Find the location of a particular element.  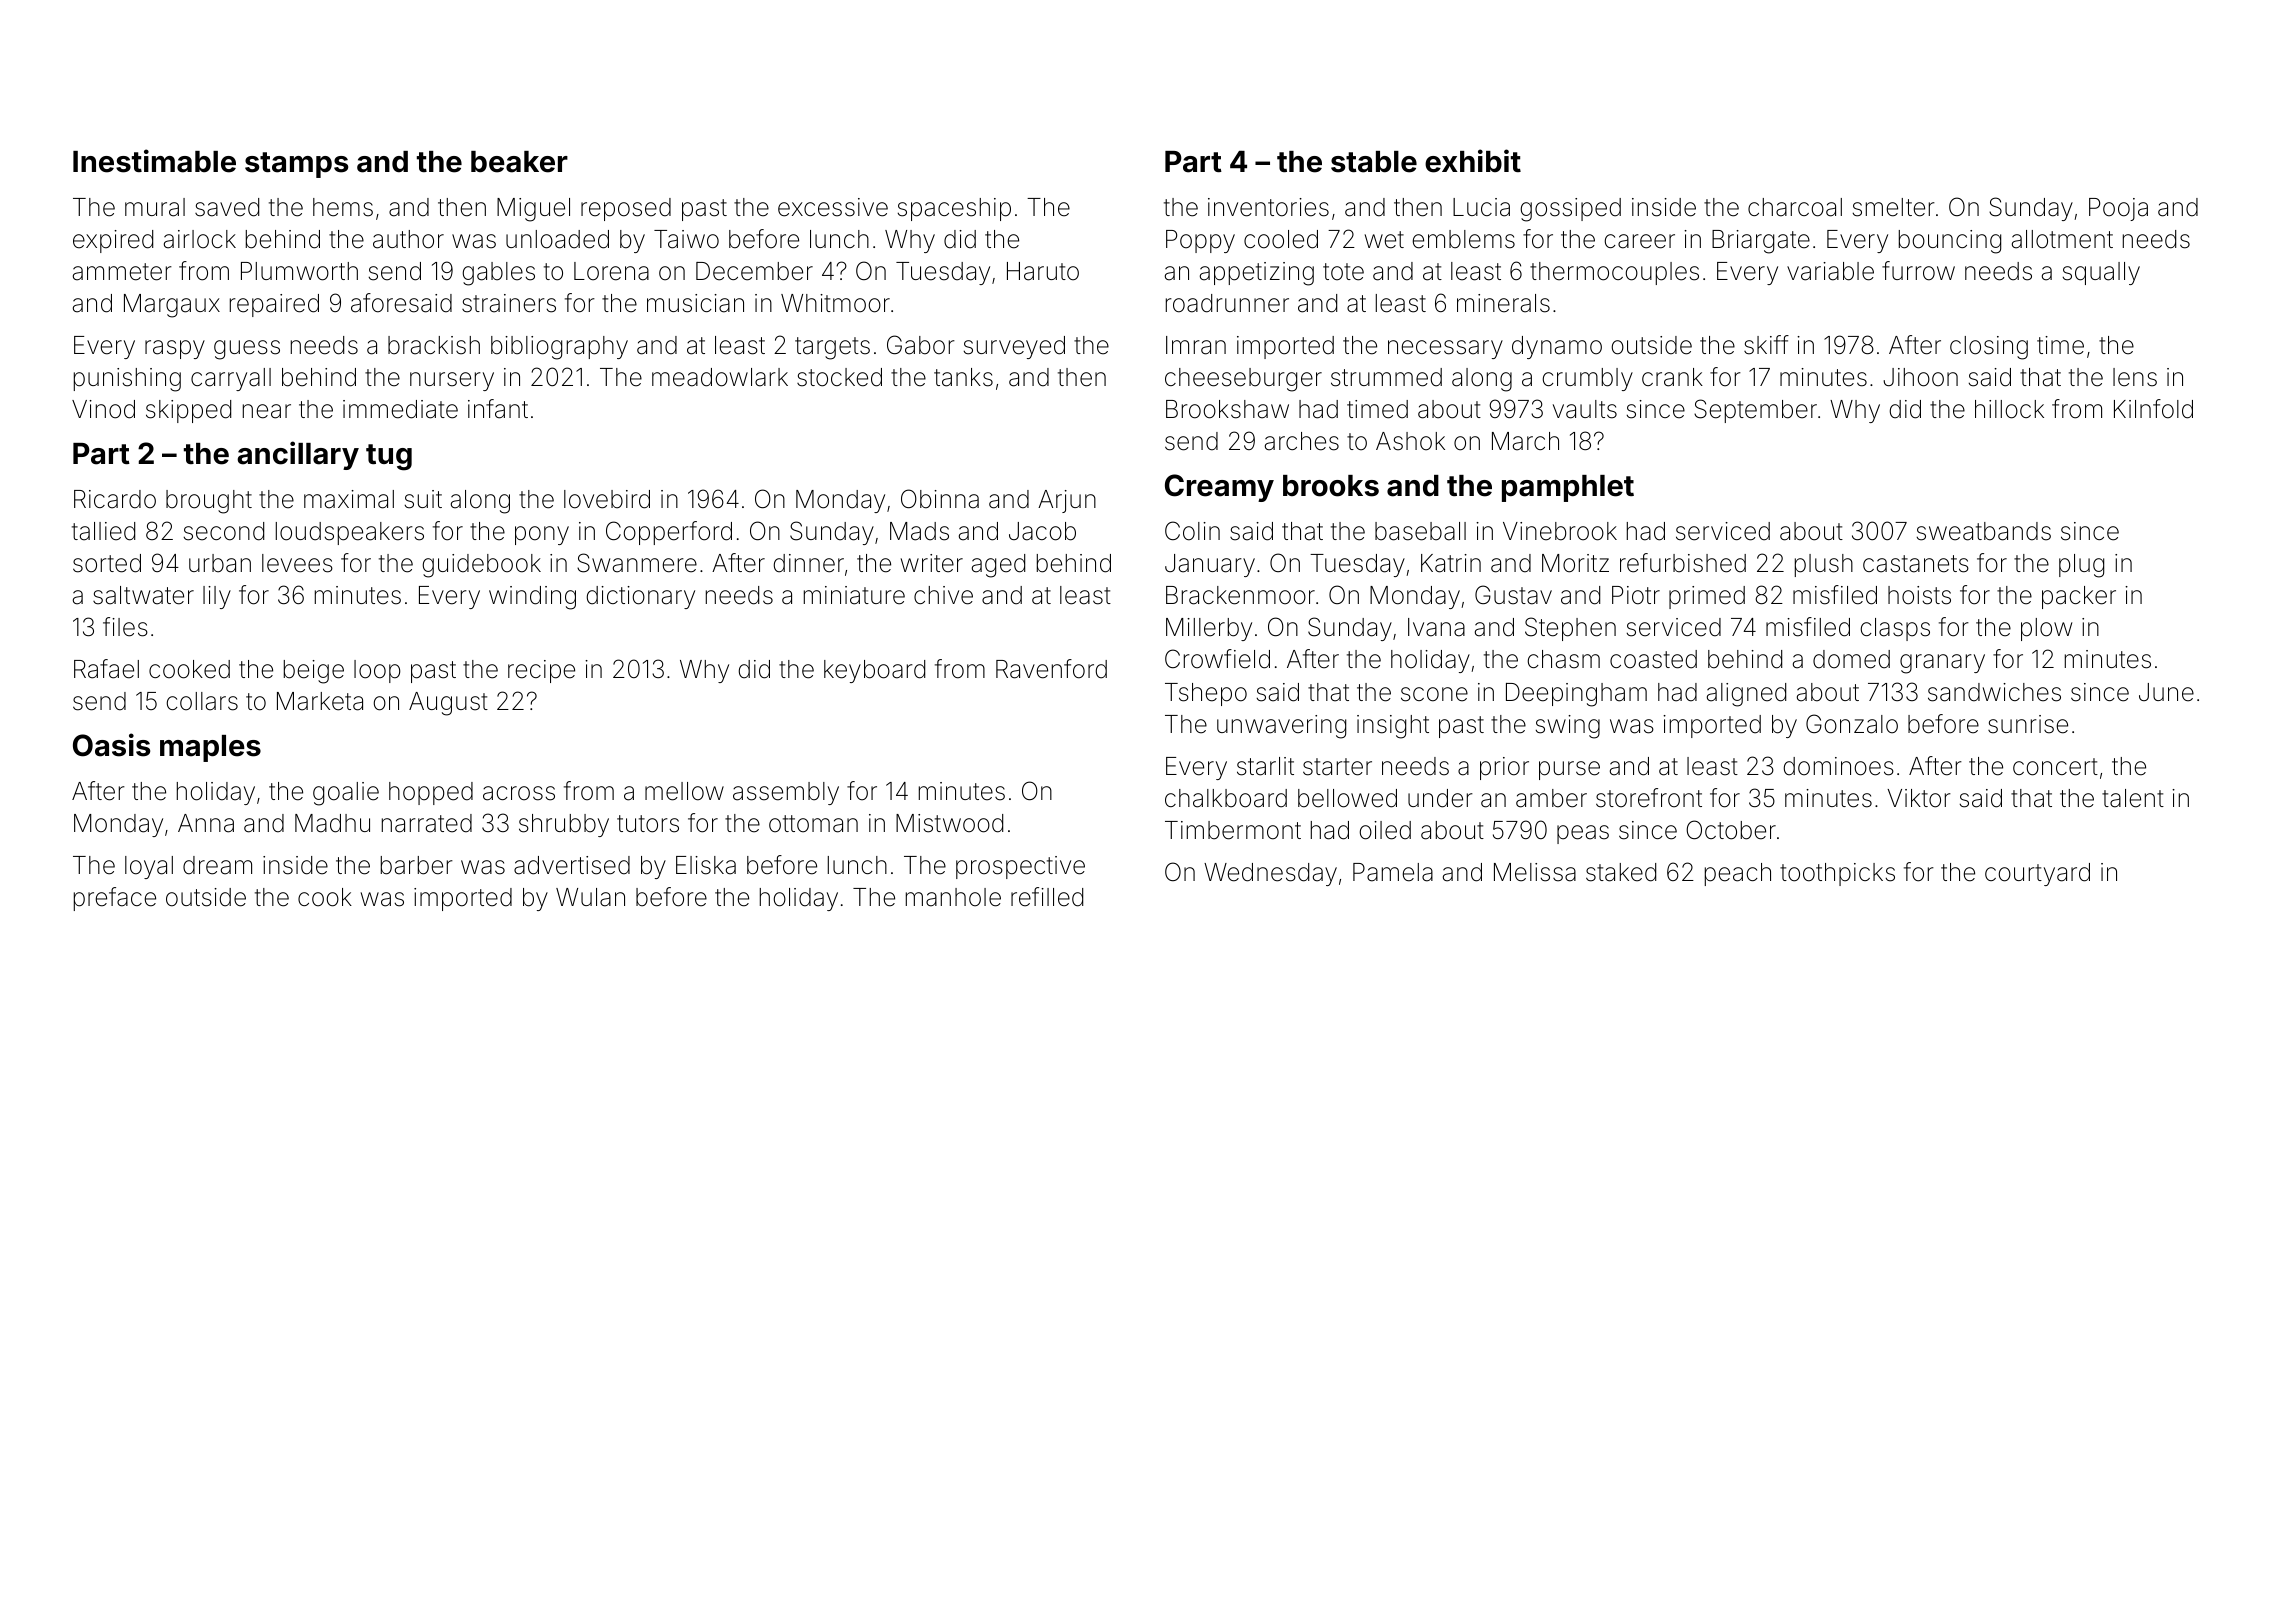

exhibit is located at coordinates (1473, 161).
